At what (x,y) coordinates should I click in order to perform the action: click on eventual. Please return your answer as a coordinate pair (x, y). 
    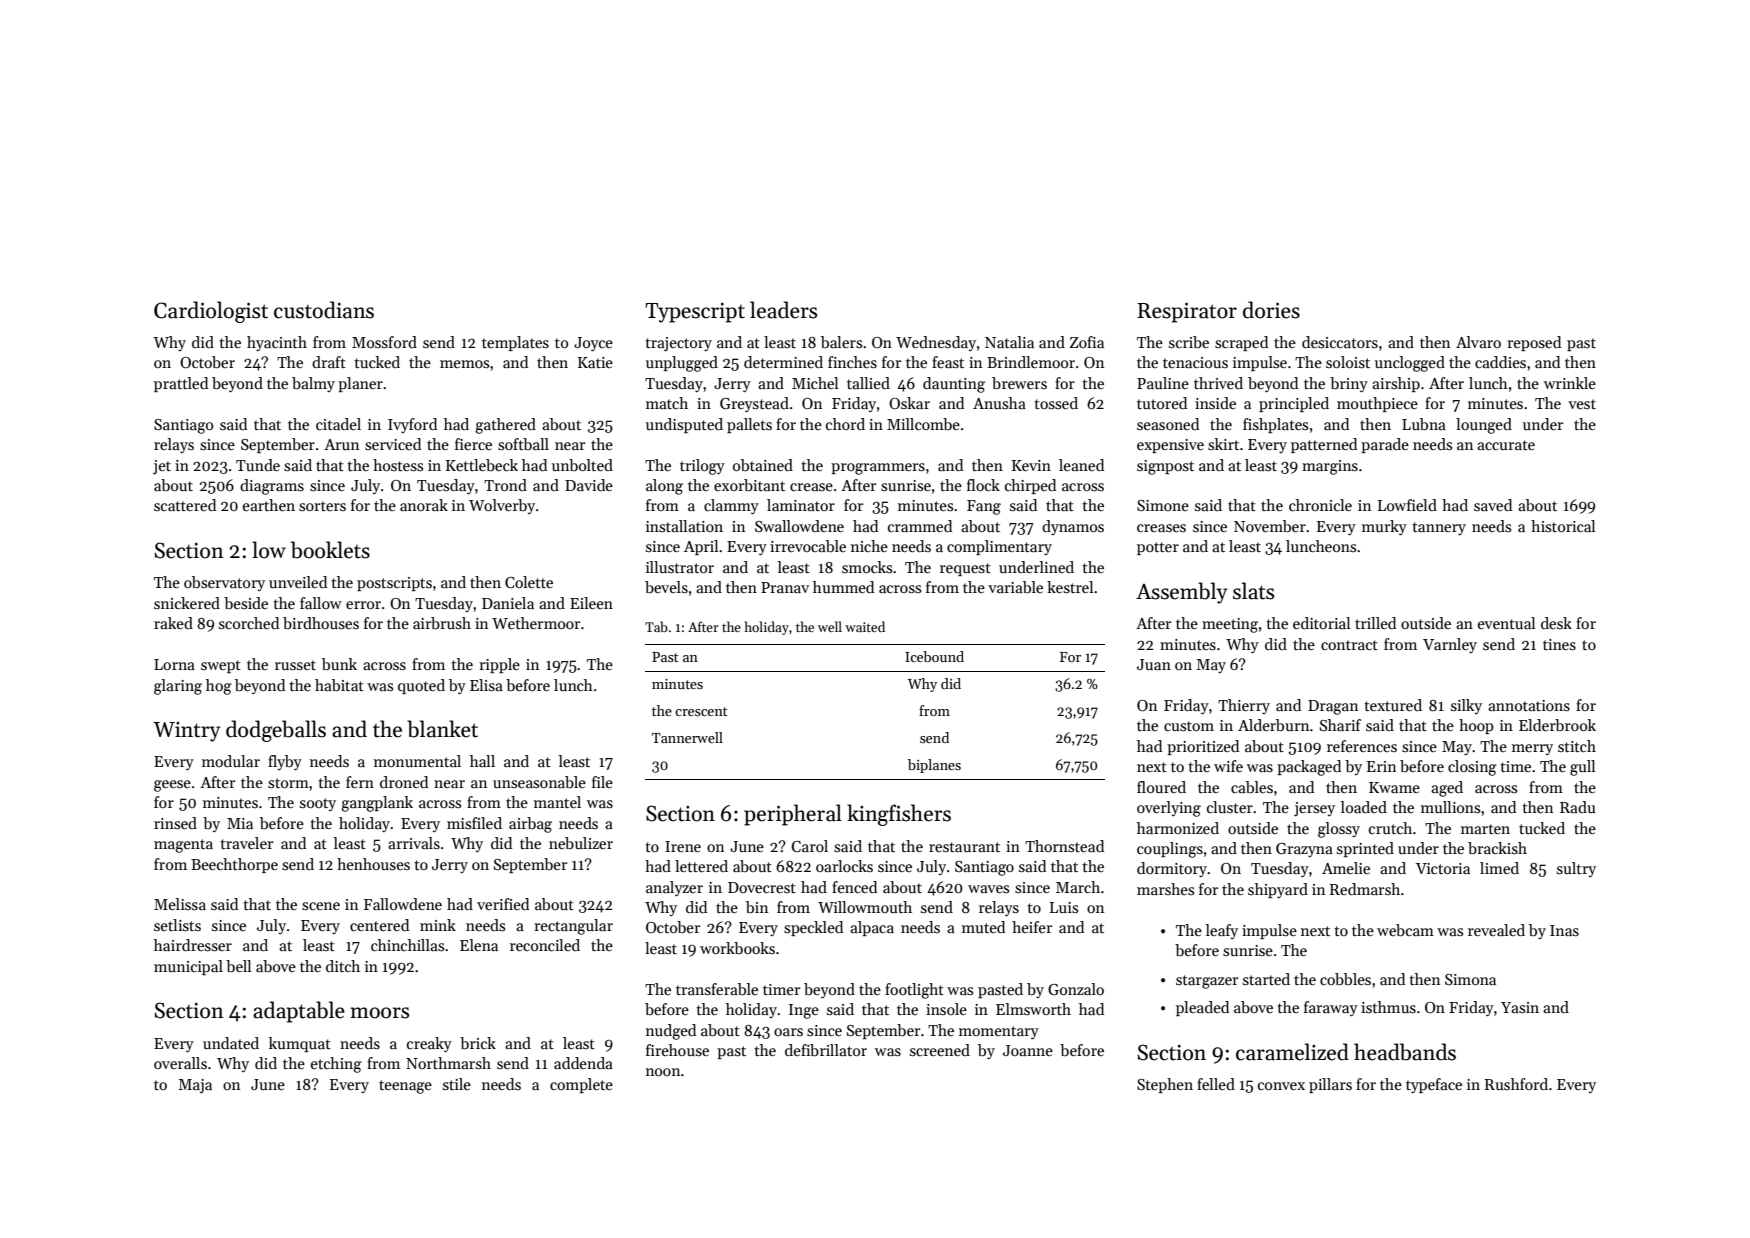
    Looking at the image, I should click on (1506, 623).
